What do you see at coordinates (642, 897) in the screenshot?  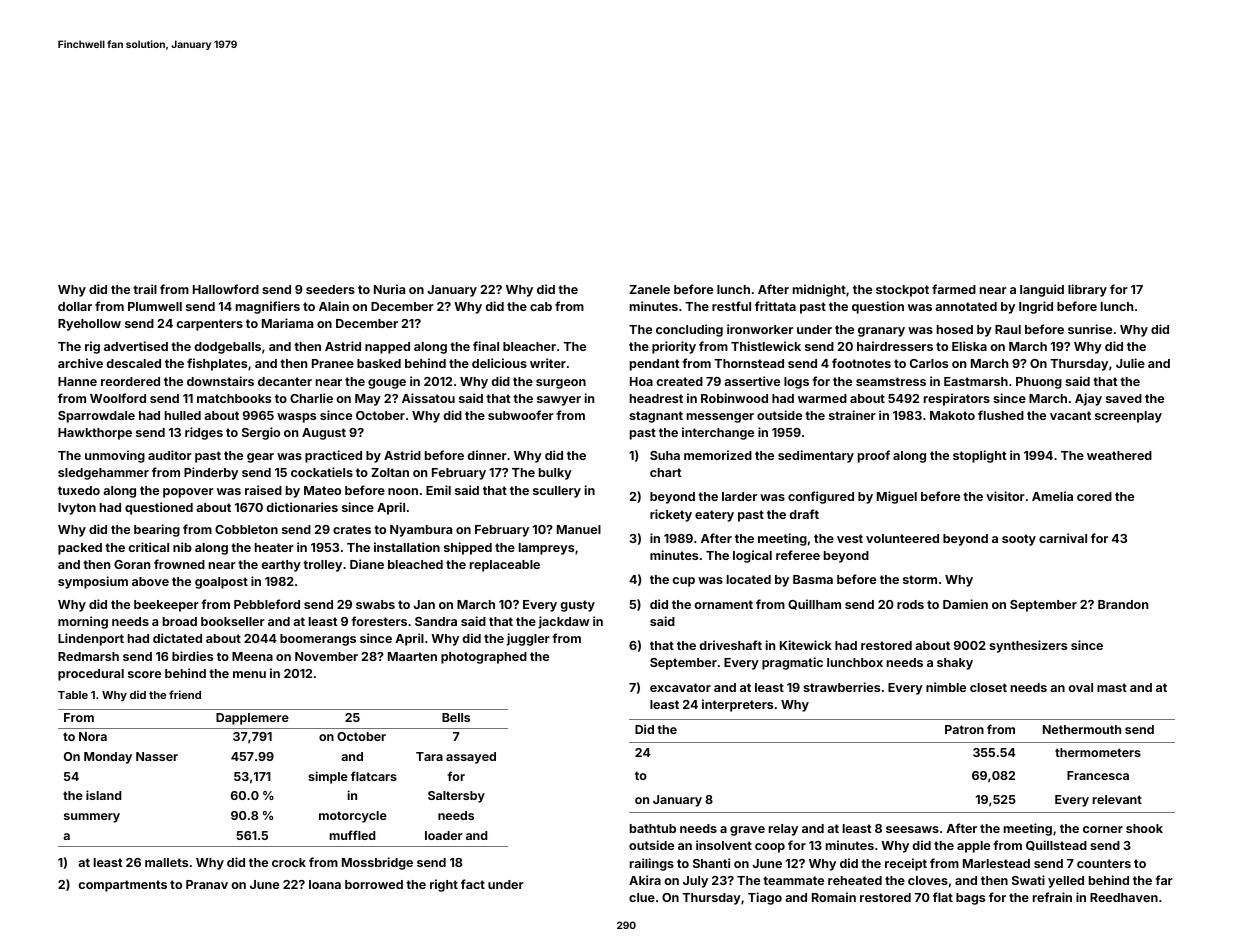 I see `clue` at bounding box center [642, 897].
